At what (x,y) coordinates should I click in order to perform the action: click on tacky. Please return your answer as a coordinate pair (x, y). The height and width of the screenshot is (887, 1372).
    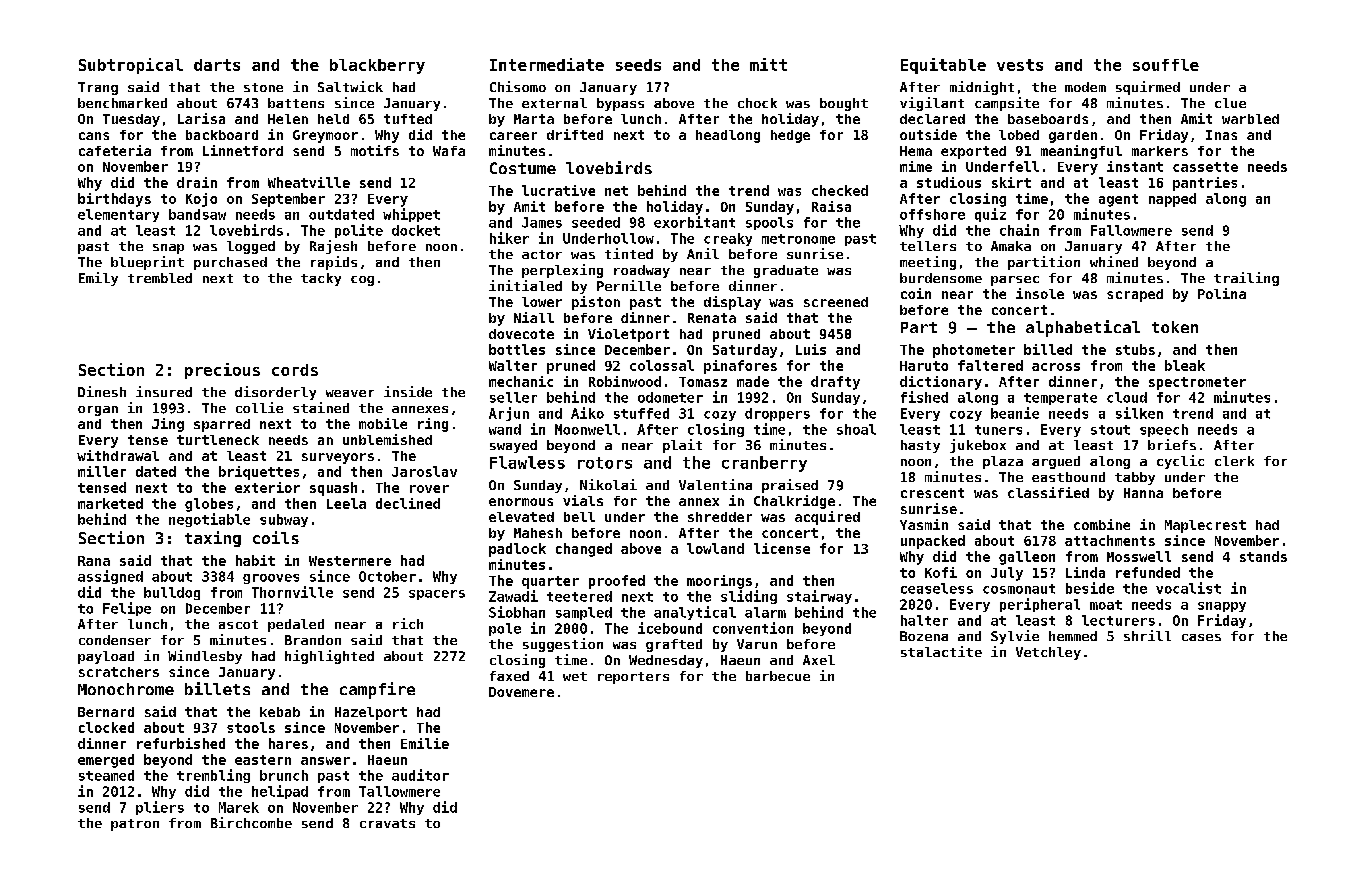
    Looking at the image, I should click on (321, 279).
